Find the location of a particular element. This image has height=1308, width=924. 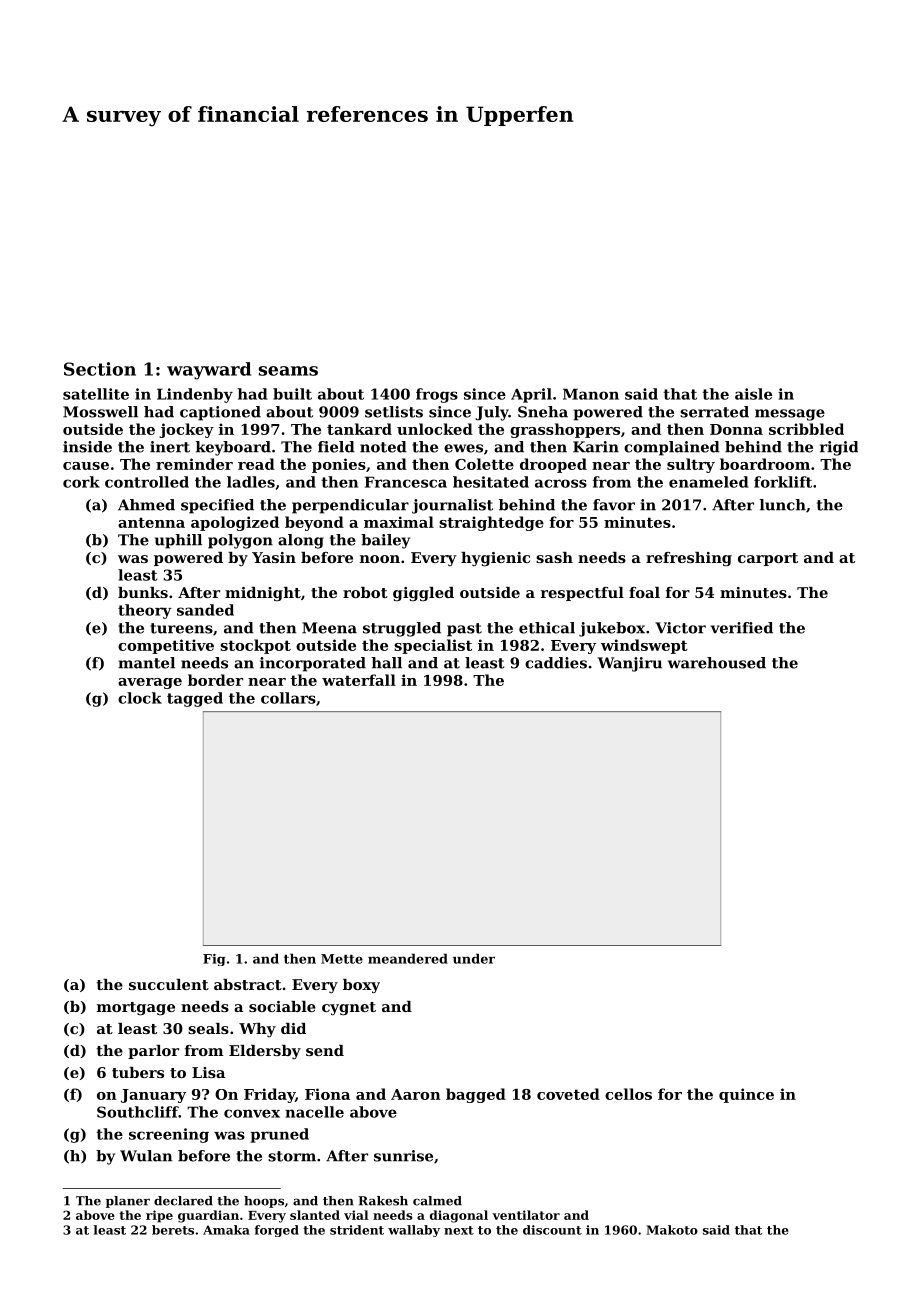

Fig is located at coordinates (214, 960).
